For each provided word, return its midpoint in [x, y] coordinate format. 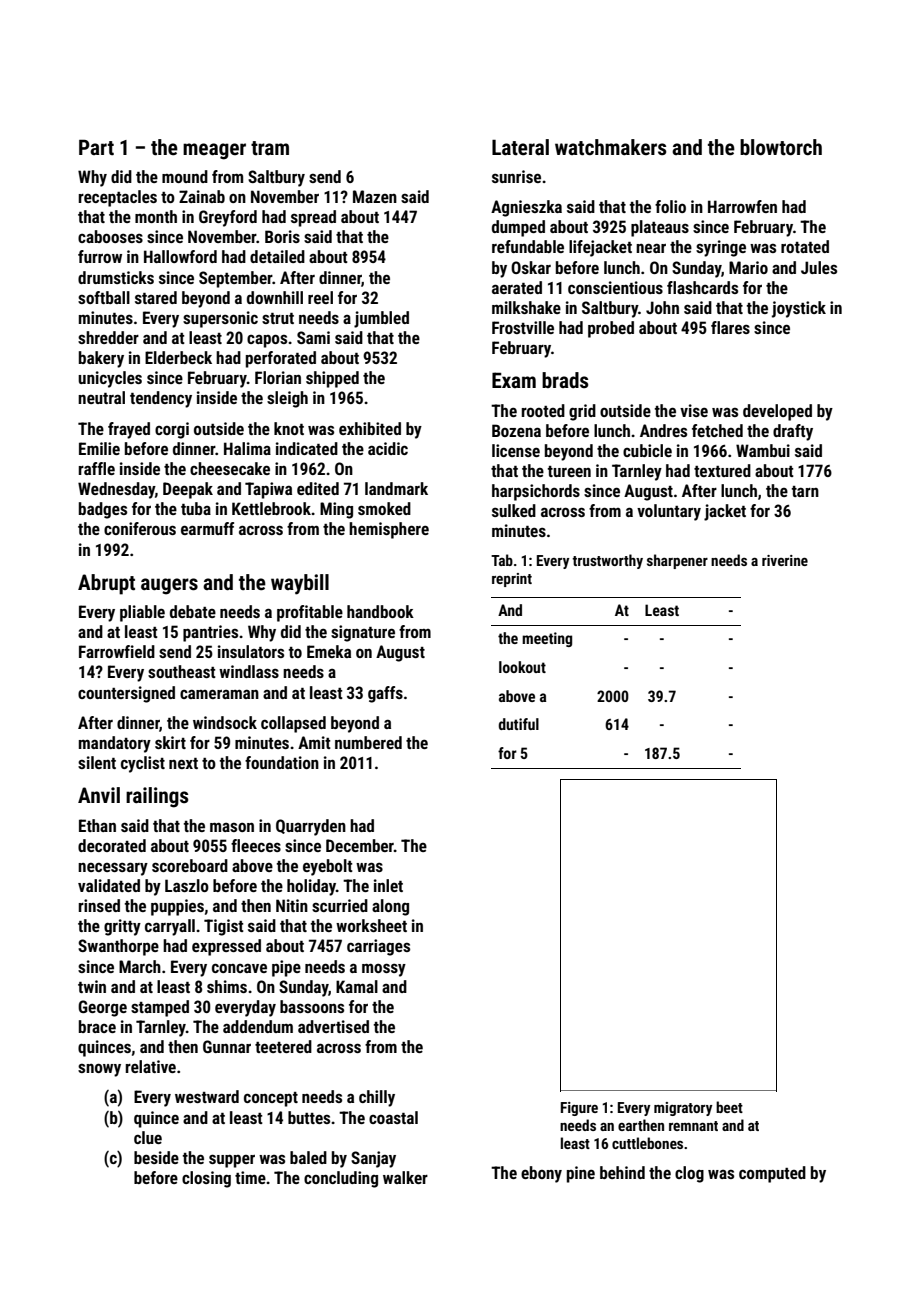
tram [270, 148]
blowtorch [781, 147]
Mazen [375, 196]
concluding [341, 1179]
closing [206, 1179]
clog [689, 1174]
